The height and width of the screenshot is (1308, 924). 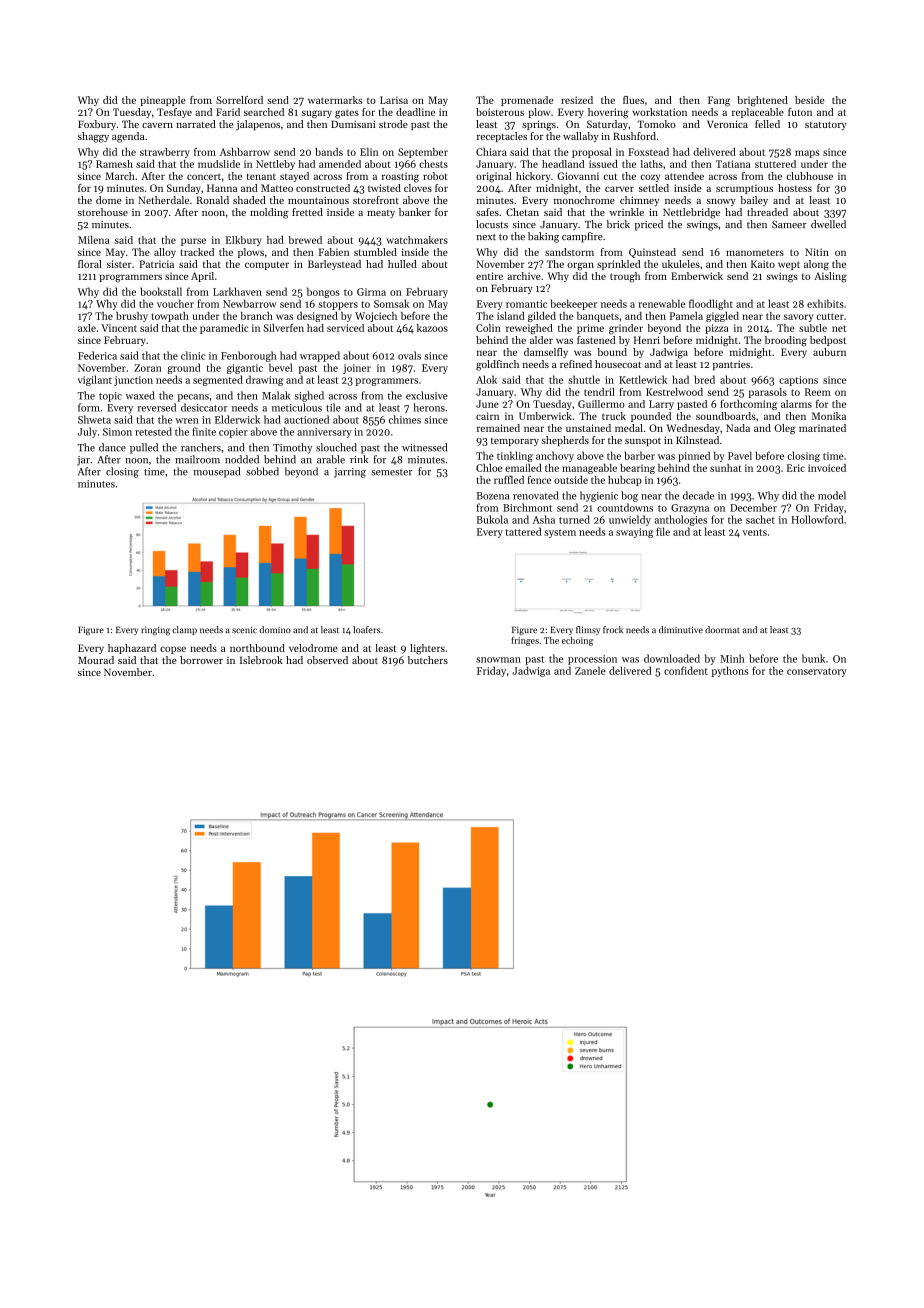 What do you see at coordinates (754, 532) in the screenshot?
I see `vents` at bounding box center [754, 532].
